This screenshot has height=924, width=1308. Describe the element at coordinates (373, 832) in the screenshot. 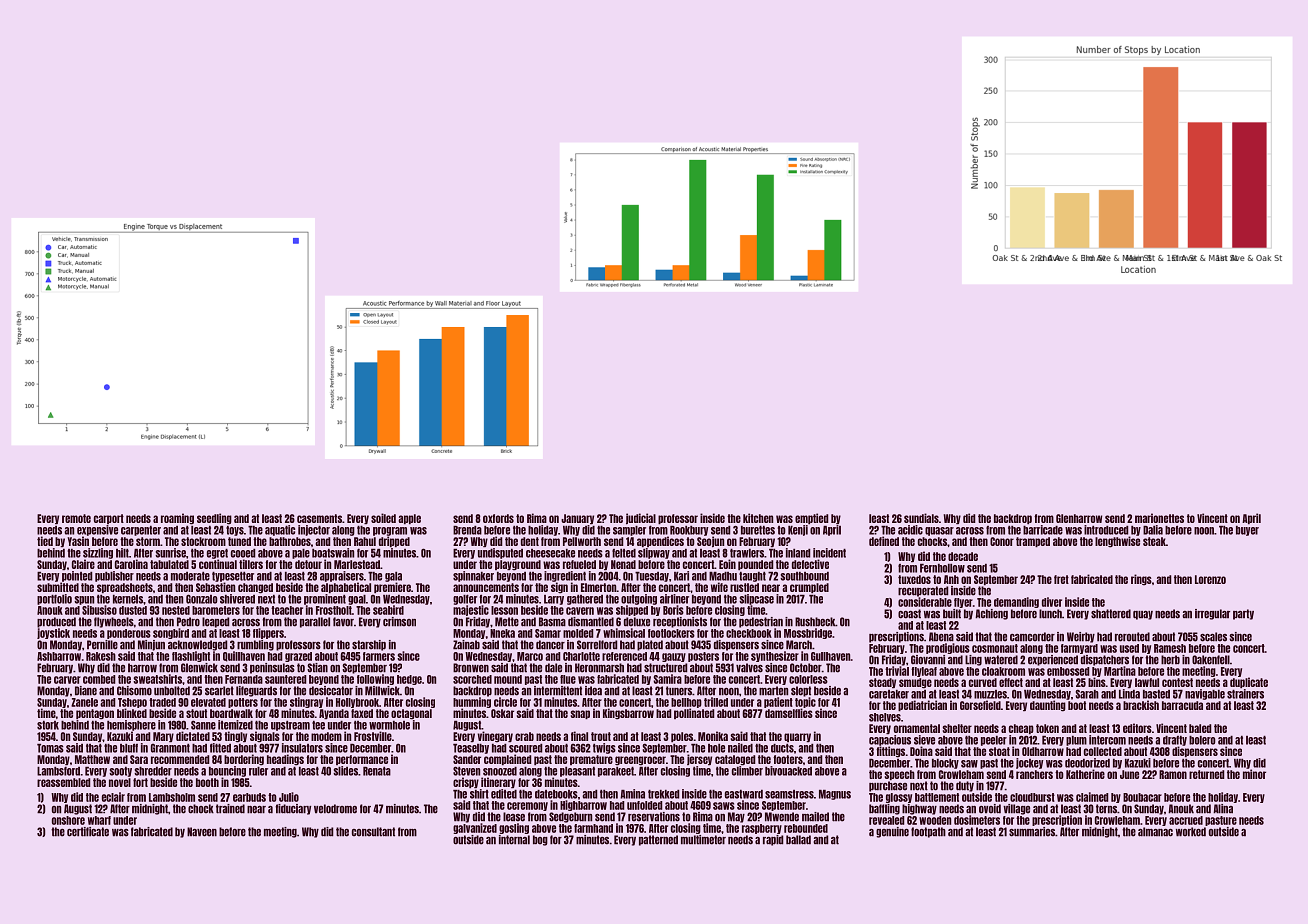

I see `consultant` at that location.
